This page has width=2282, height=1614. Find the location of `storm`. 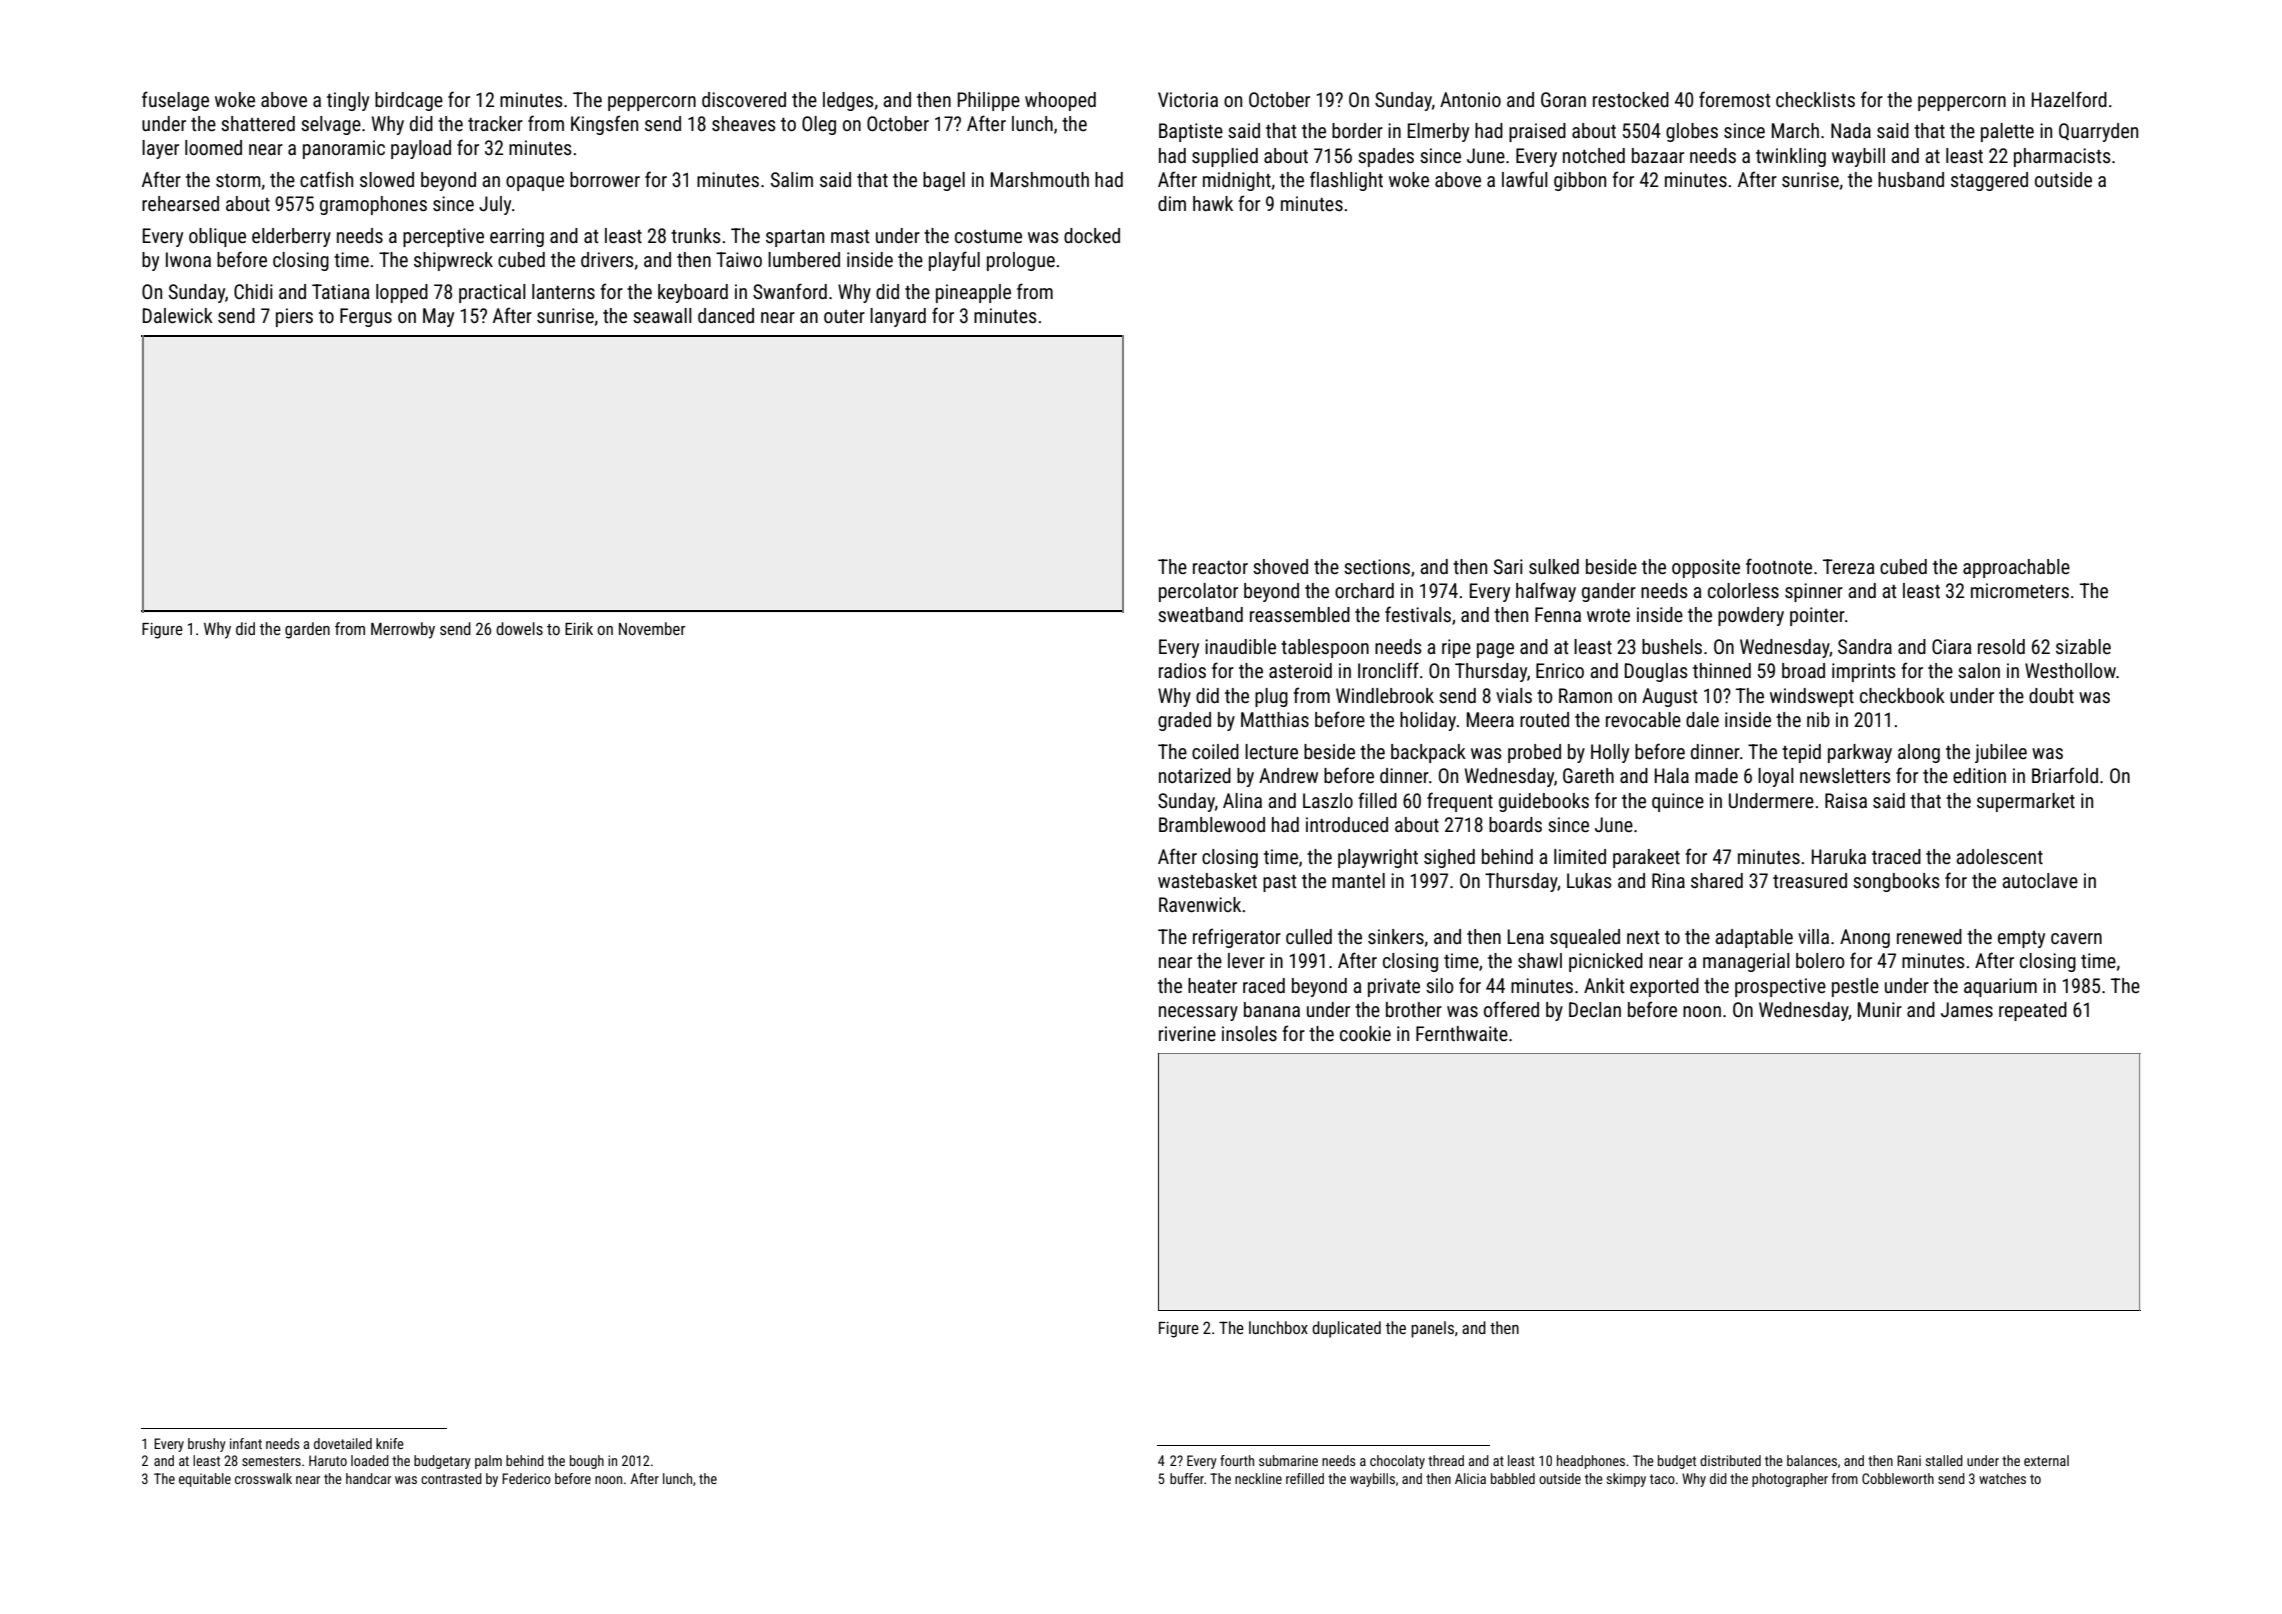

storm is located at coordinates (238, 180).
